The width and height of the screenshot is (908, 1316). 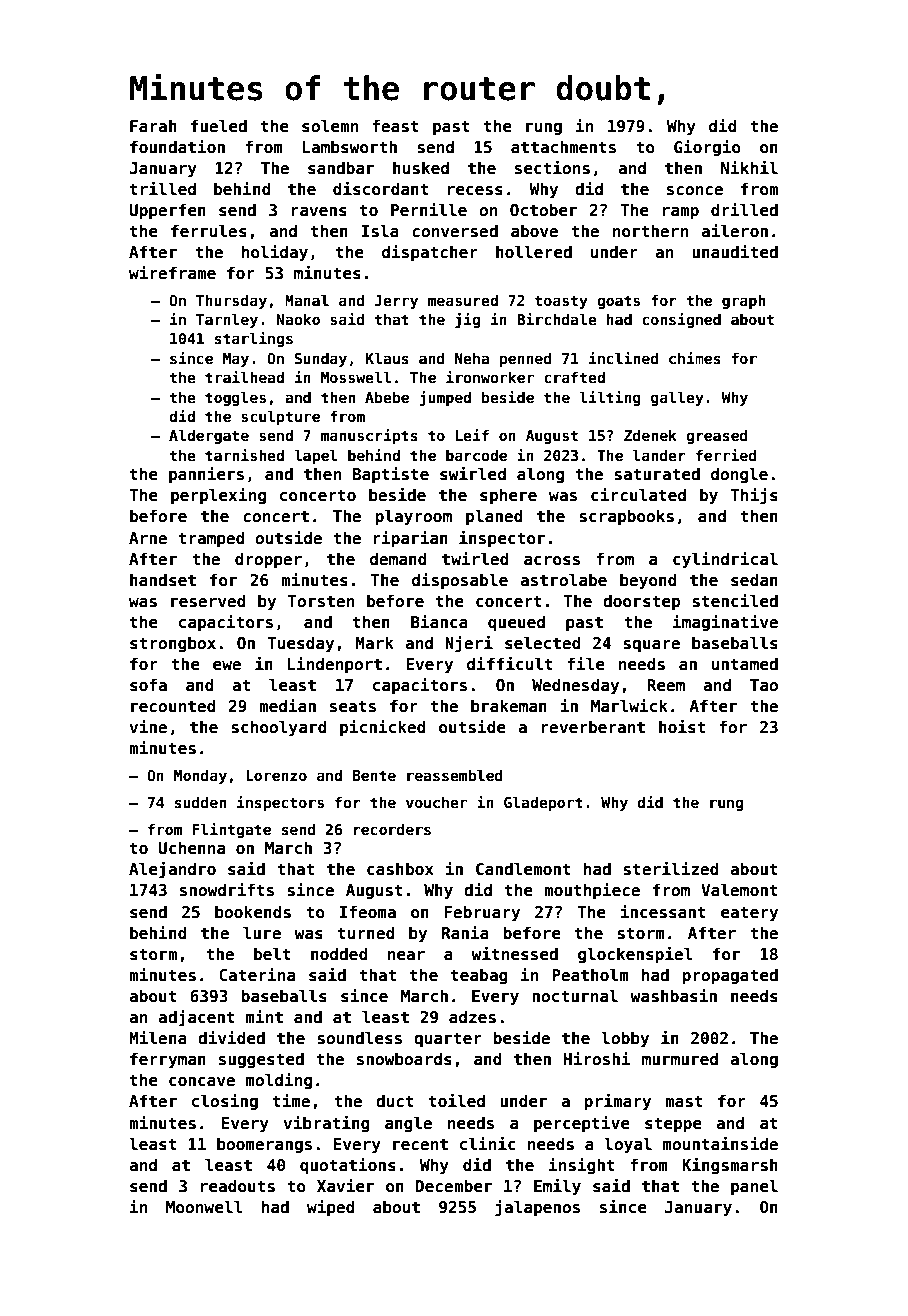 I want to click on attachments, so click(x=563, y=147).
